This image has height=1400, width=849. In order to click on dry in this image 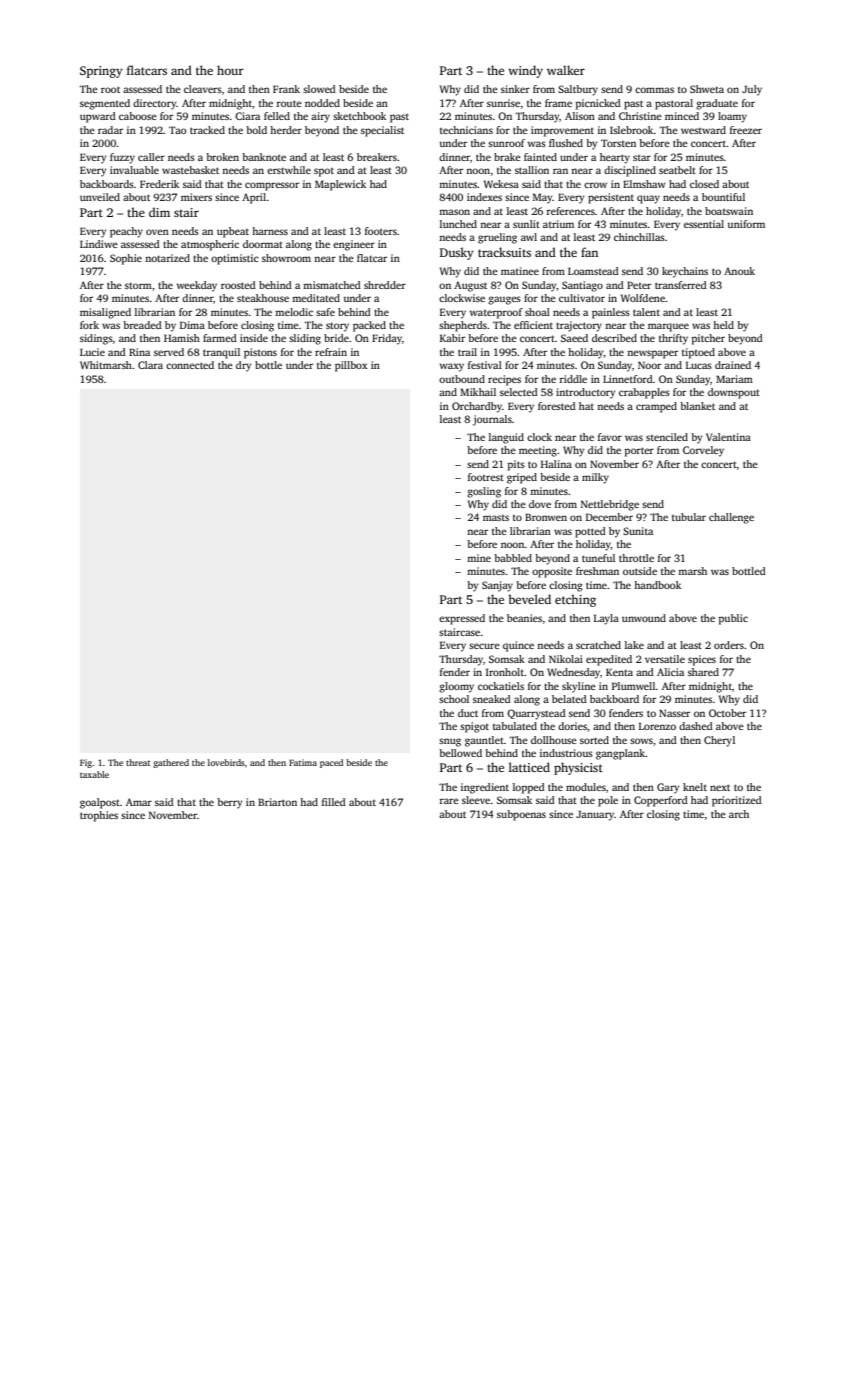, I will do `click(244, 366)`.
